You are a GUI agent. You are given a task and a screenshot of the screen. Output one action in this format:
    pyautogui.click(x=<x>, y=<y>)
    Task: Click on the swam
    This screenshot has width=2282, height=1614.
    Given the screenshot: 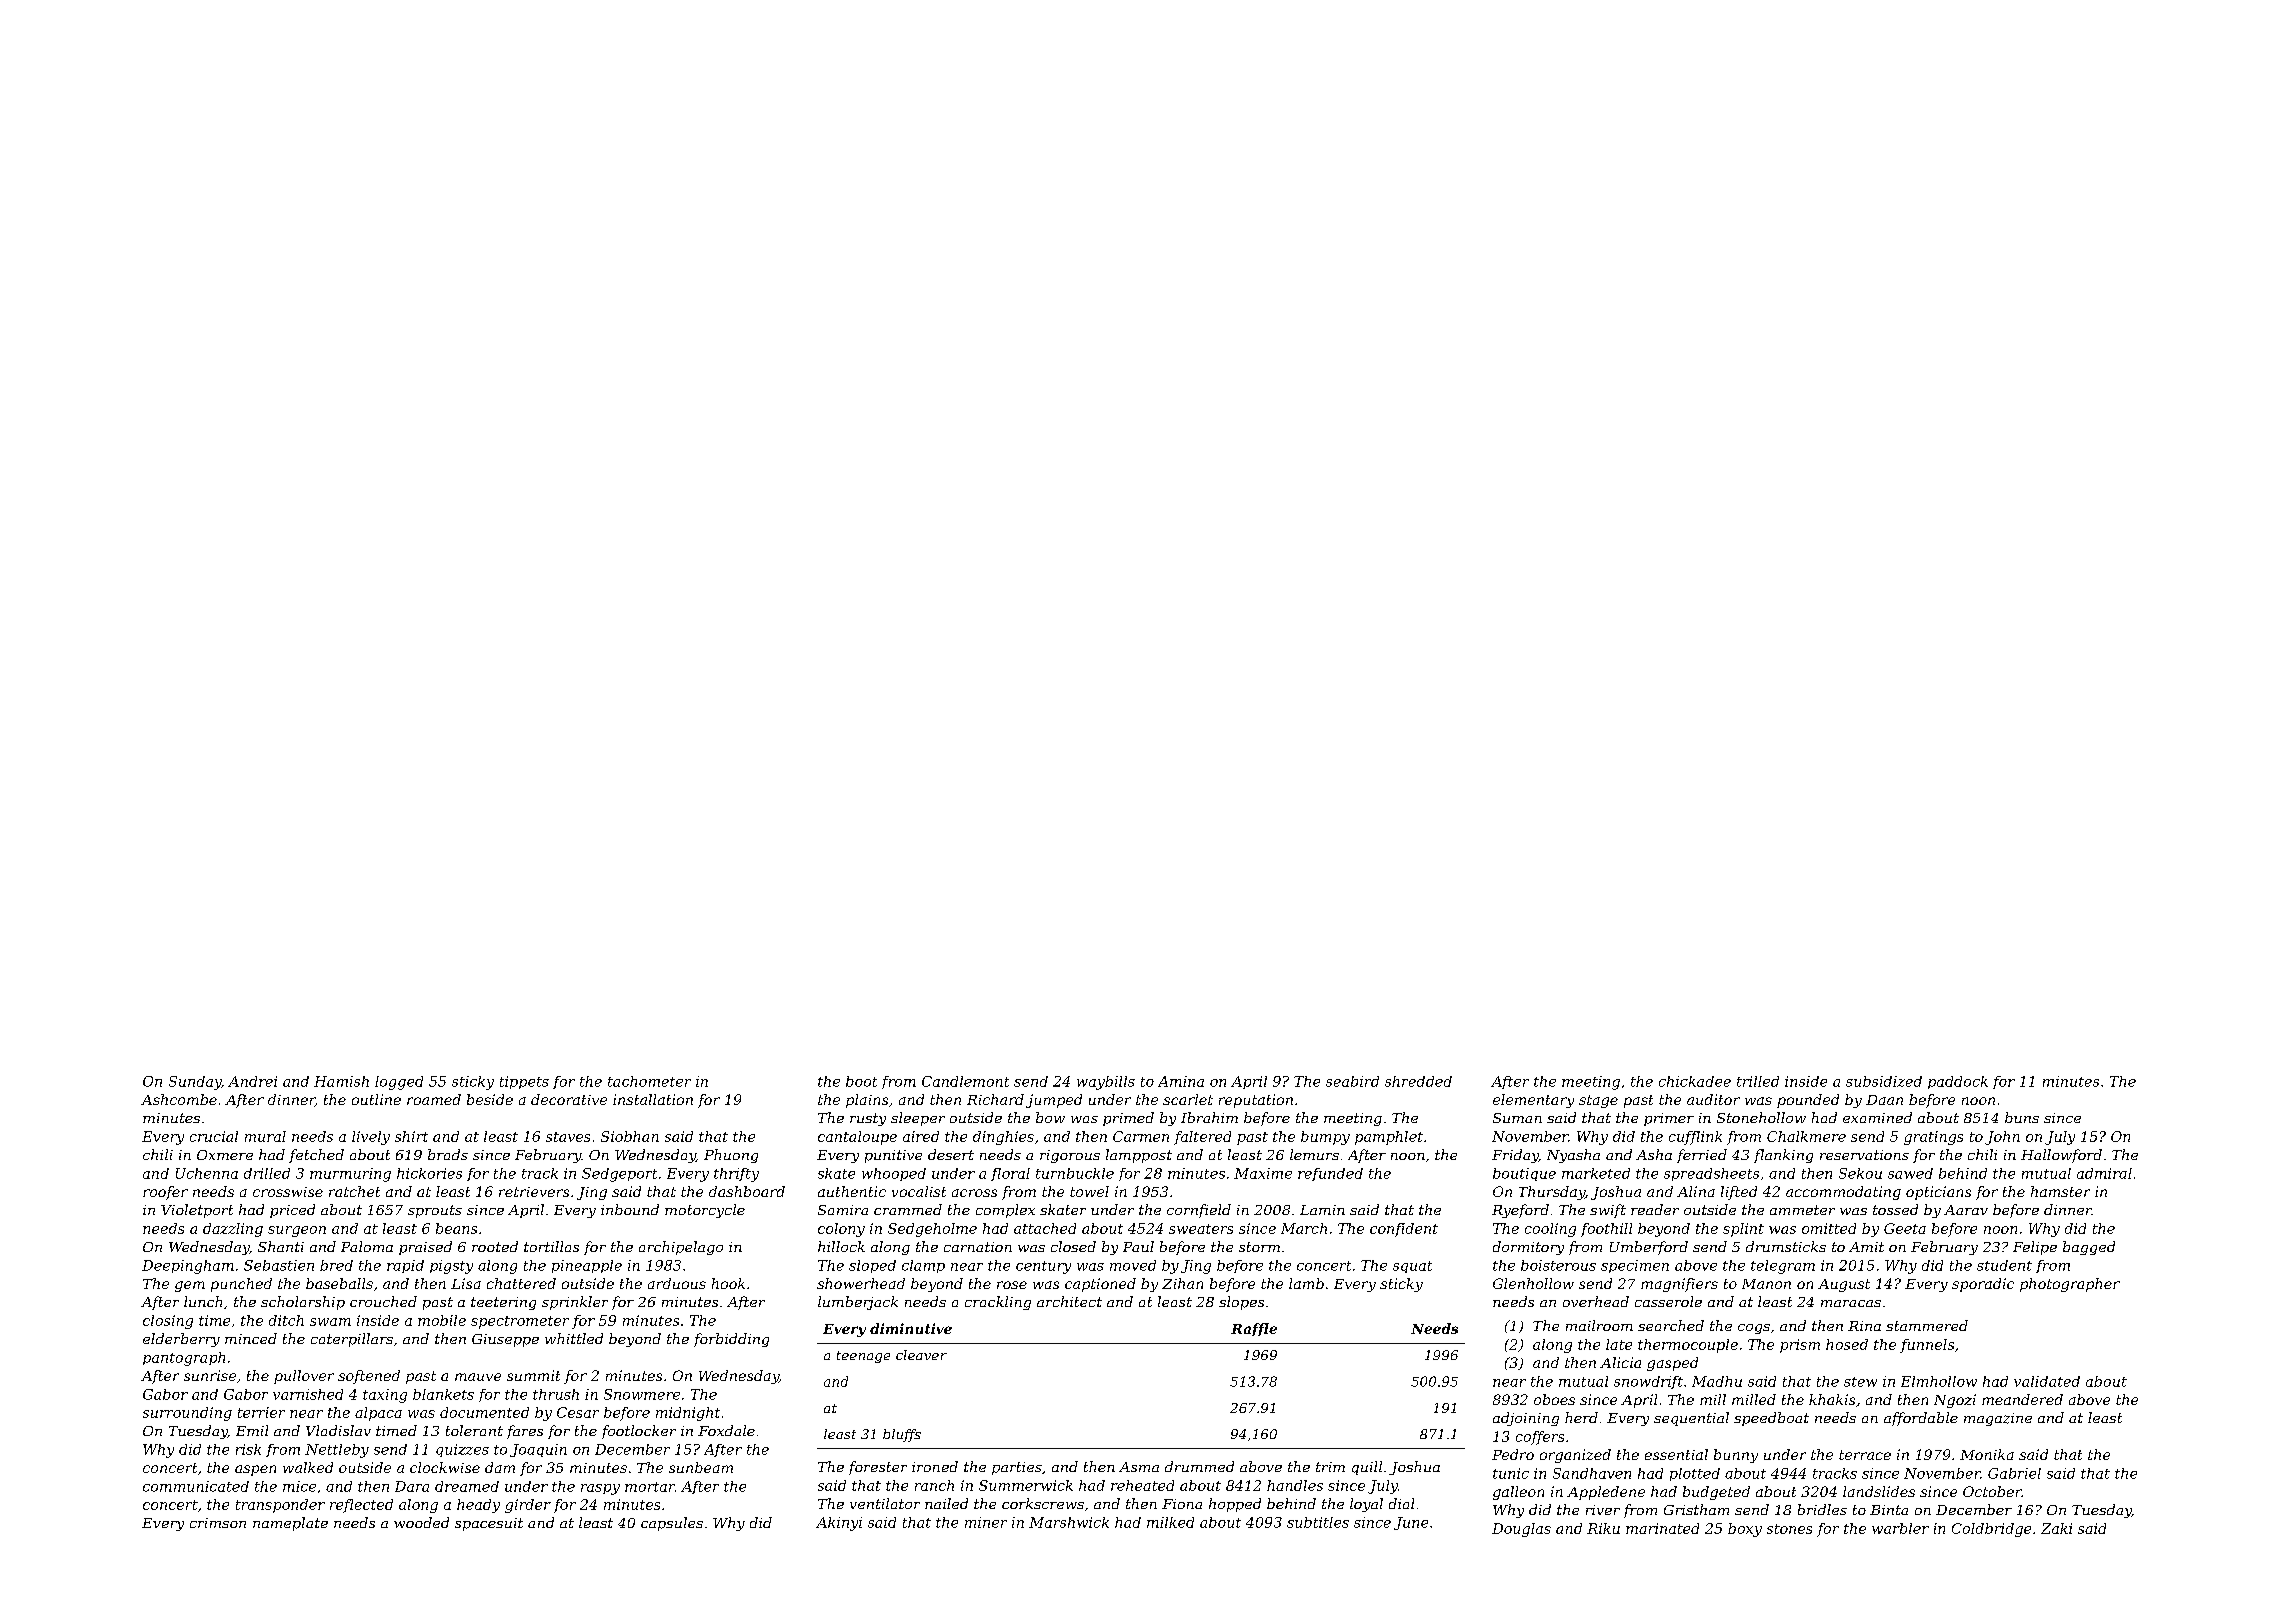 What is the action you would take?
    pyautogui.click(x=330, y=1322)
